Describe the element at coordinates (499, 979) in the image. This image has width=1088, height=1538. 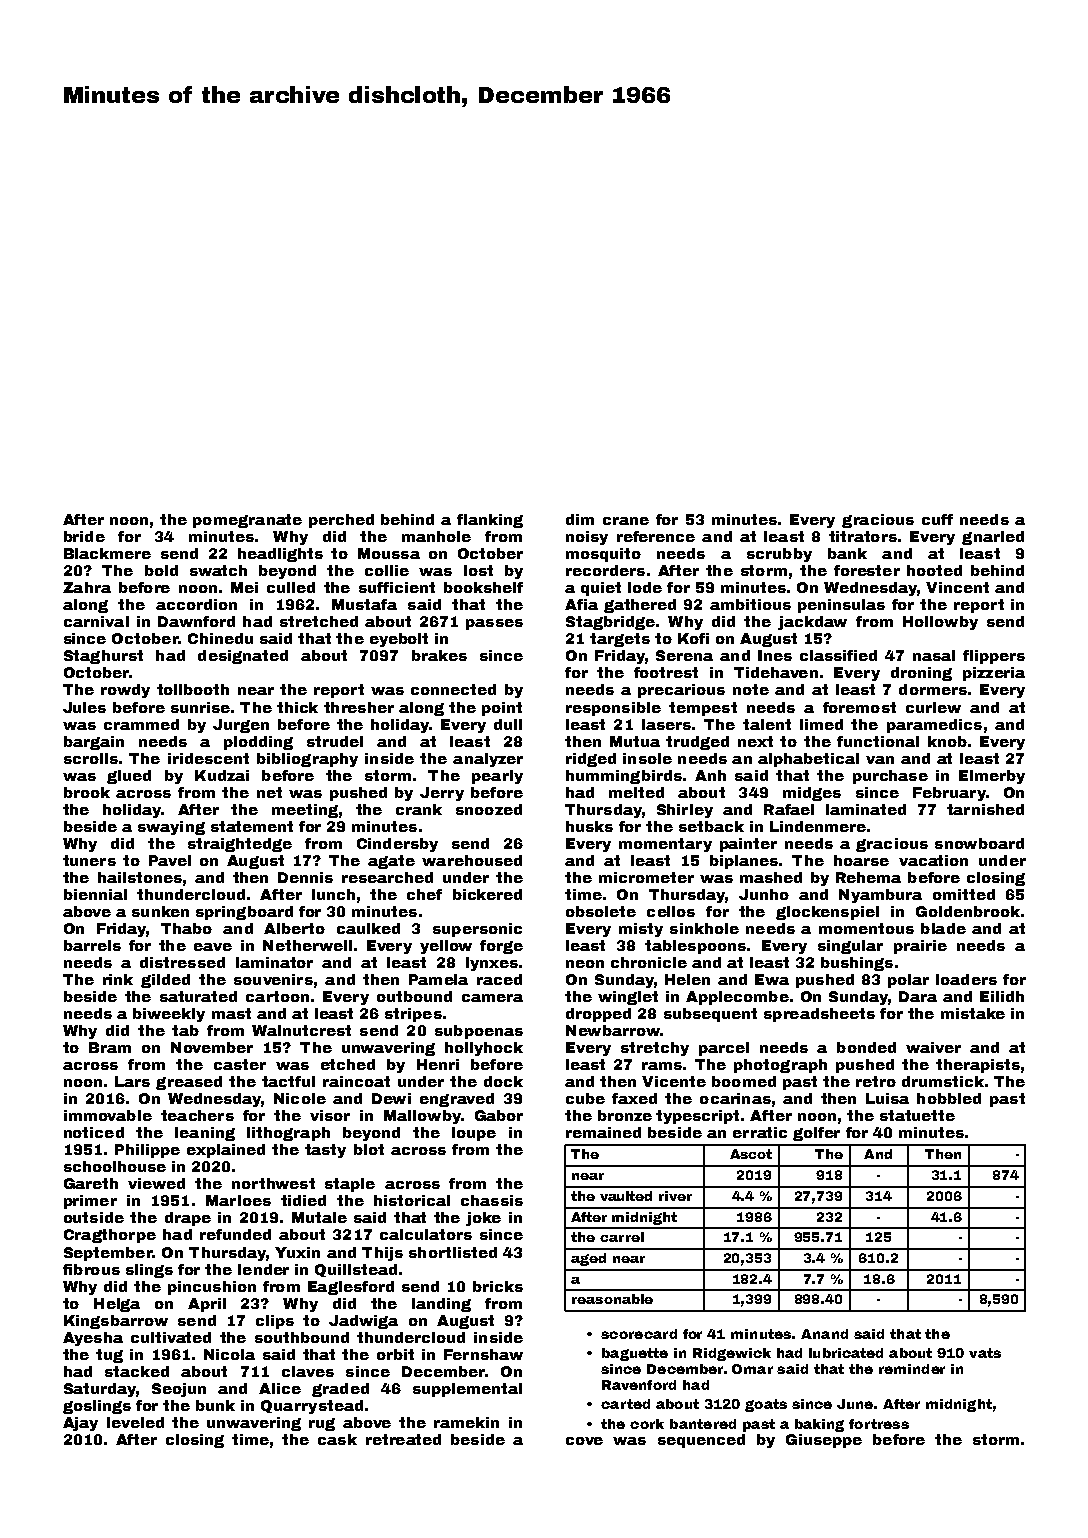
I see `raced` at that location.
